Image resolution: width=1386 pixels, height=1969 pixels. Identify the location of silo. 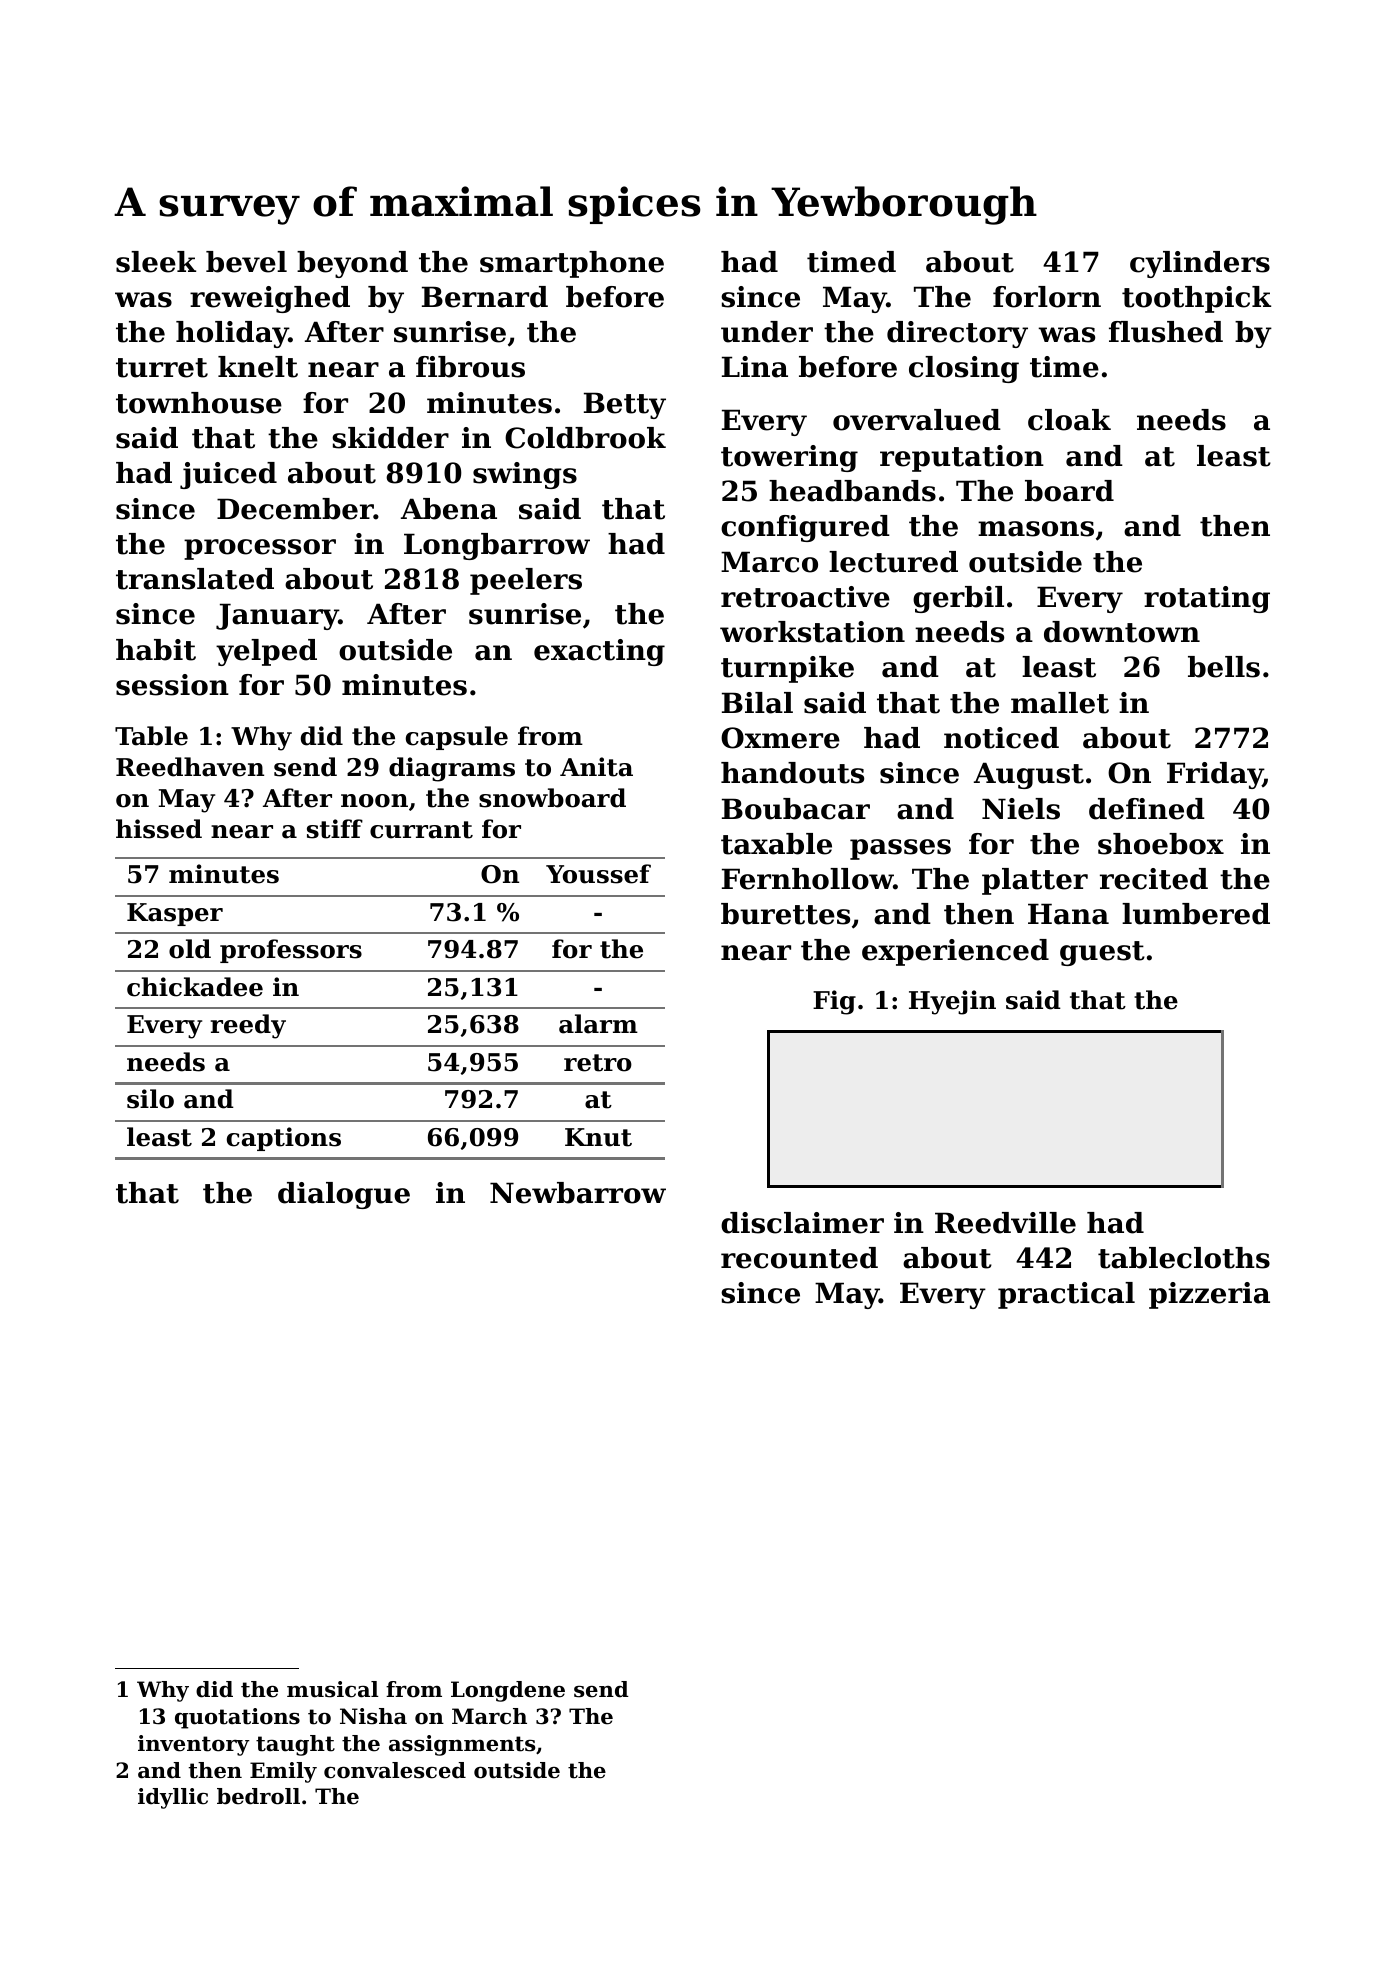
(150, 1099).
